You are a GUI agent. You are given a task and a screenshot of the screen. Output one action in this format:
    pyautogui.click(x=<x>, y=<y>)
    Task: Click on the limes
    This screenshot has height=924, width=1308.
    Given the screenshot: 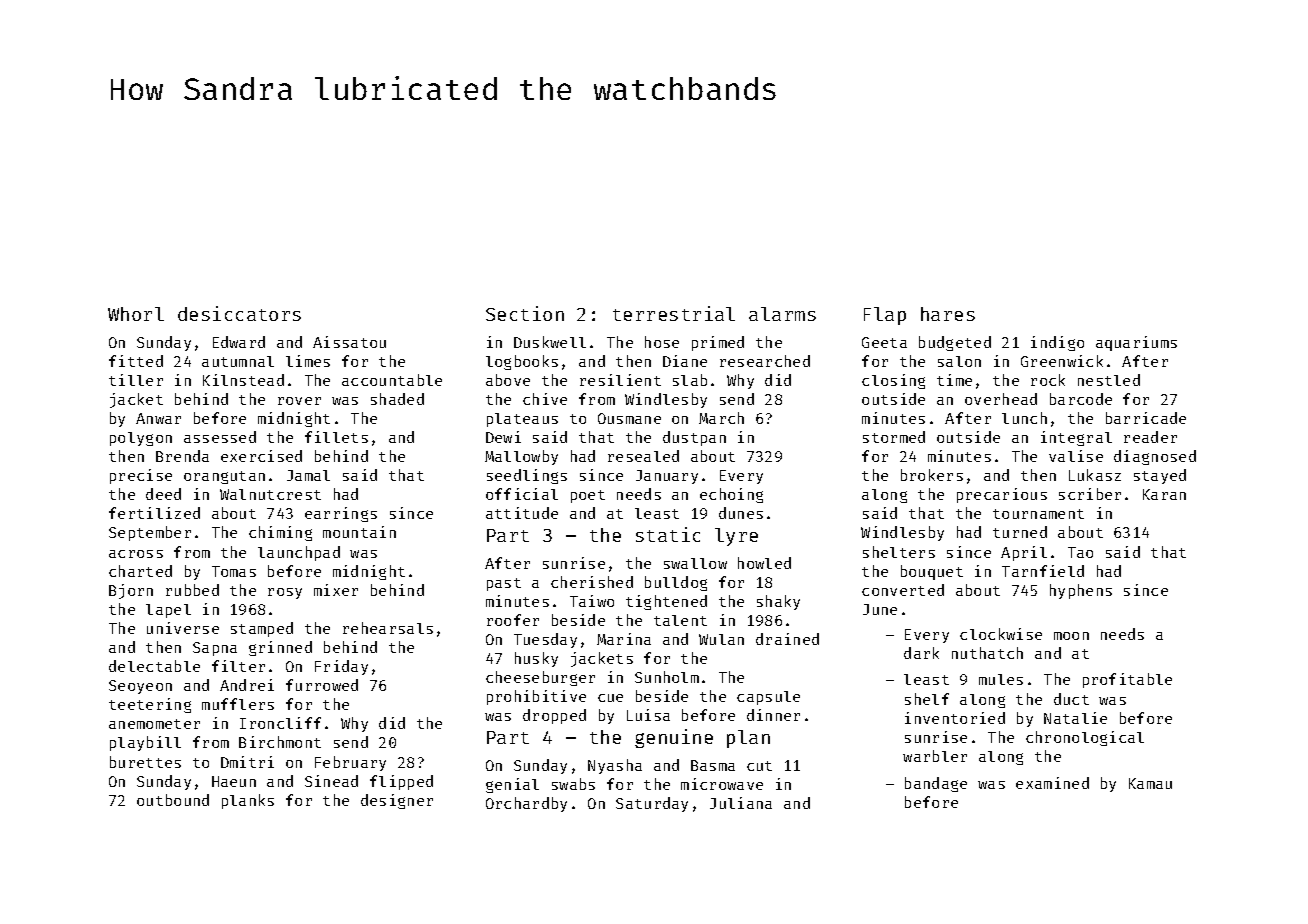 What is the action you would take?
    pyautogui.click(x=308, y=361)
